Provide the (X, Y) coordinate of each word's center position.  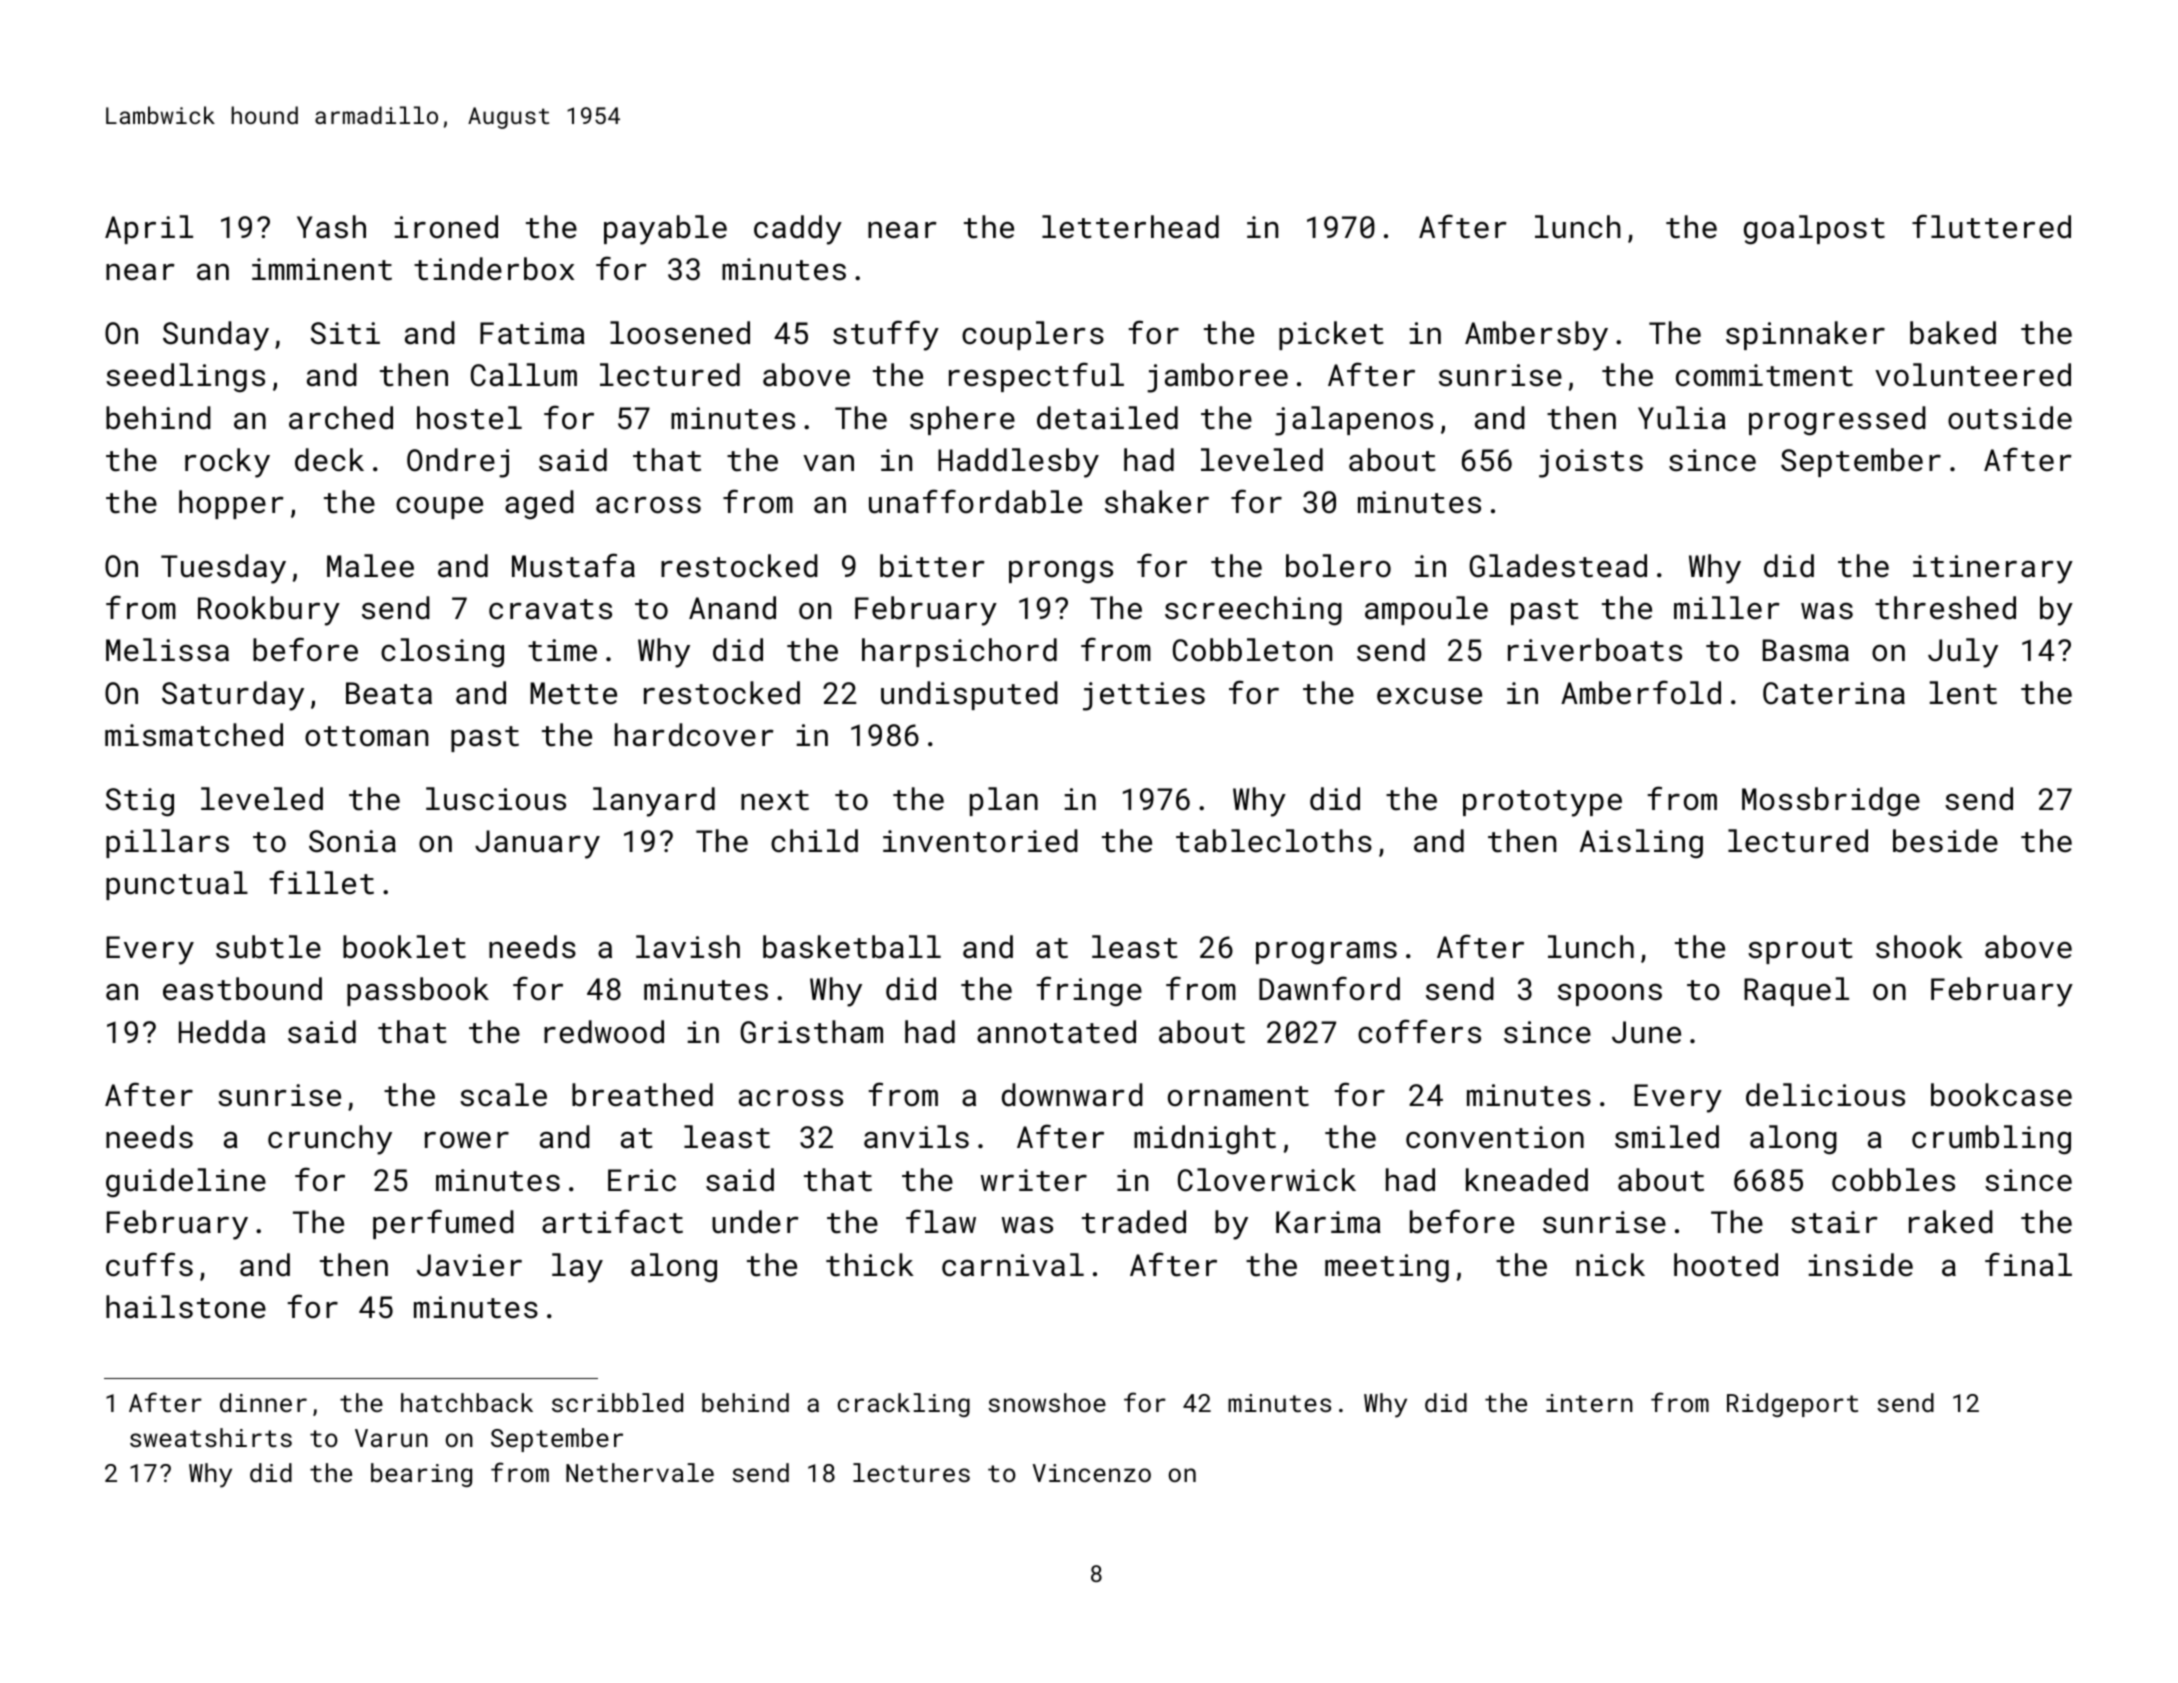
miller (1727, 608)
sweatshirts (211, 1437)
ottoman (366, 736)
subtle (268, 947)
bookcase (2001, 1095)
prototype (1542, 803)
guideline (186, 1183)
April (149, 229)
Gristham (811, 1032)
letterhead (1130, 227)
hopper (231, 504)
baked (1953, 333)
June (1646, 1032)
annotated (1056, 1032)
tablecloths (1274, 841)
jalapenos (1354, 421)
